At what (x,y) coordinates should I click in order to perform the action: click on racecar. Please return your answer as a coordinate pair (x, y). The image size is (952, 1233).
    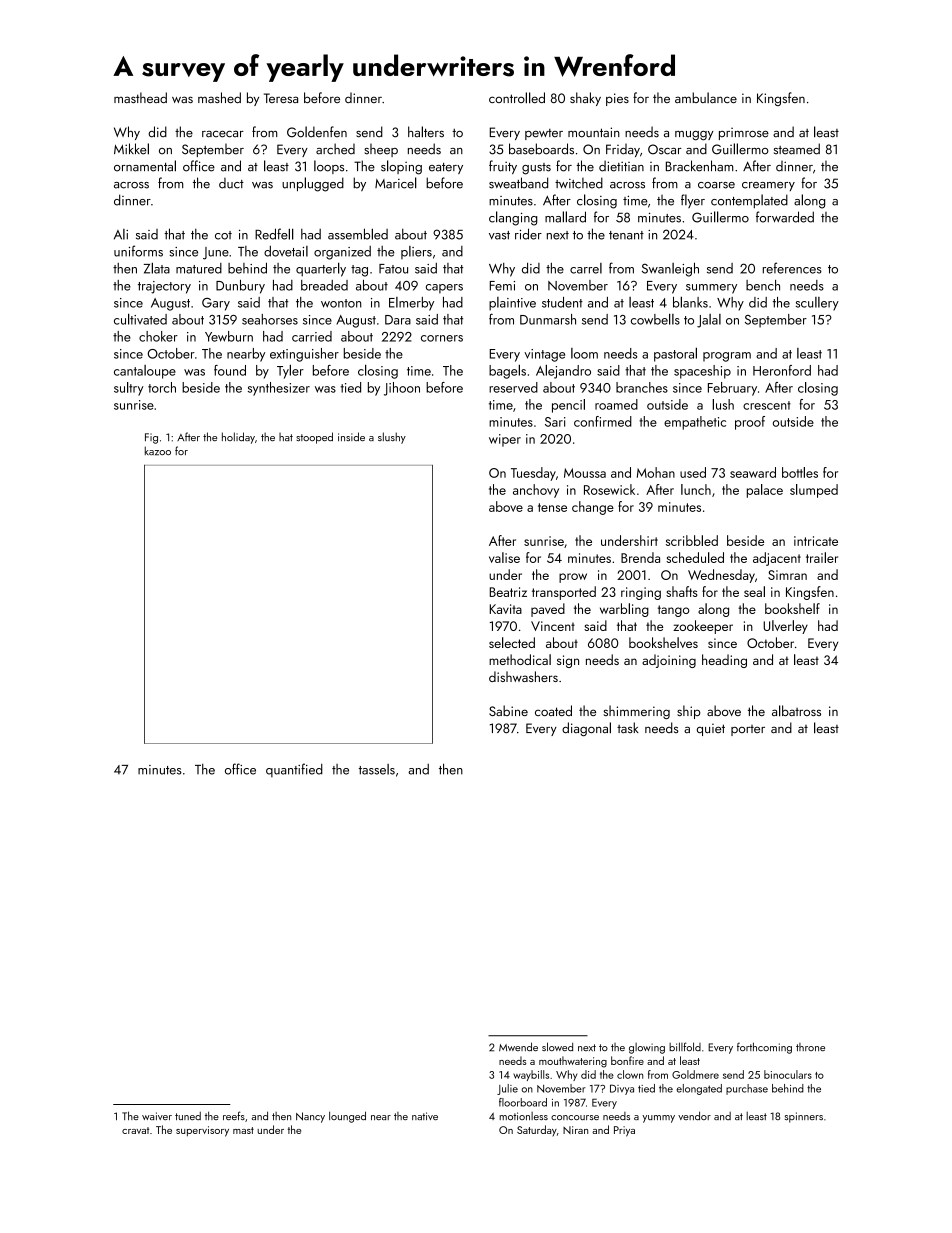
    Looking at the image, I should click on (223, 134).
